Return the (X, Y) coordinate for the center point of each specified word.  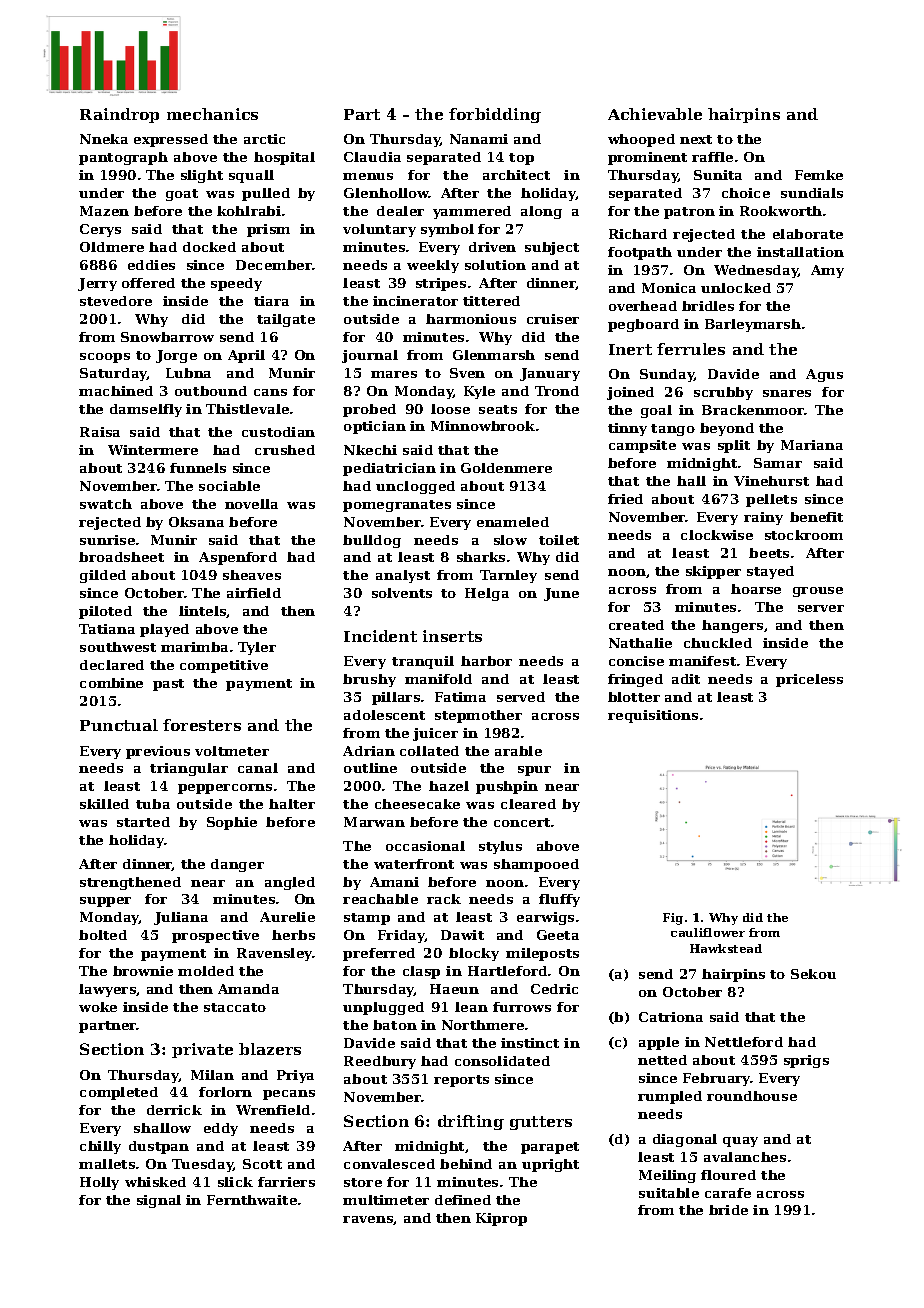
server (821, 608)
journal (370, 356)
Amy (827, 271)
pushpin (507, 787)
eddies (151, 265)
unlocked (736, 288)
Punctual (119, 725)
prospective (215, 936)
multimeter (386, 1200)
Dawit (462, 935)
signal (159, 1201)
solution (495, 265)
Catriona (671, 1017)
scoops (105, 358)
